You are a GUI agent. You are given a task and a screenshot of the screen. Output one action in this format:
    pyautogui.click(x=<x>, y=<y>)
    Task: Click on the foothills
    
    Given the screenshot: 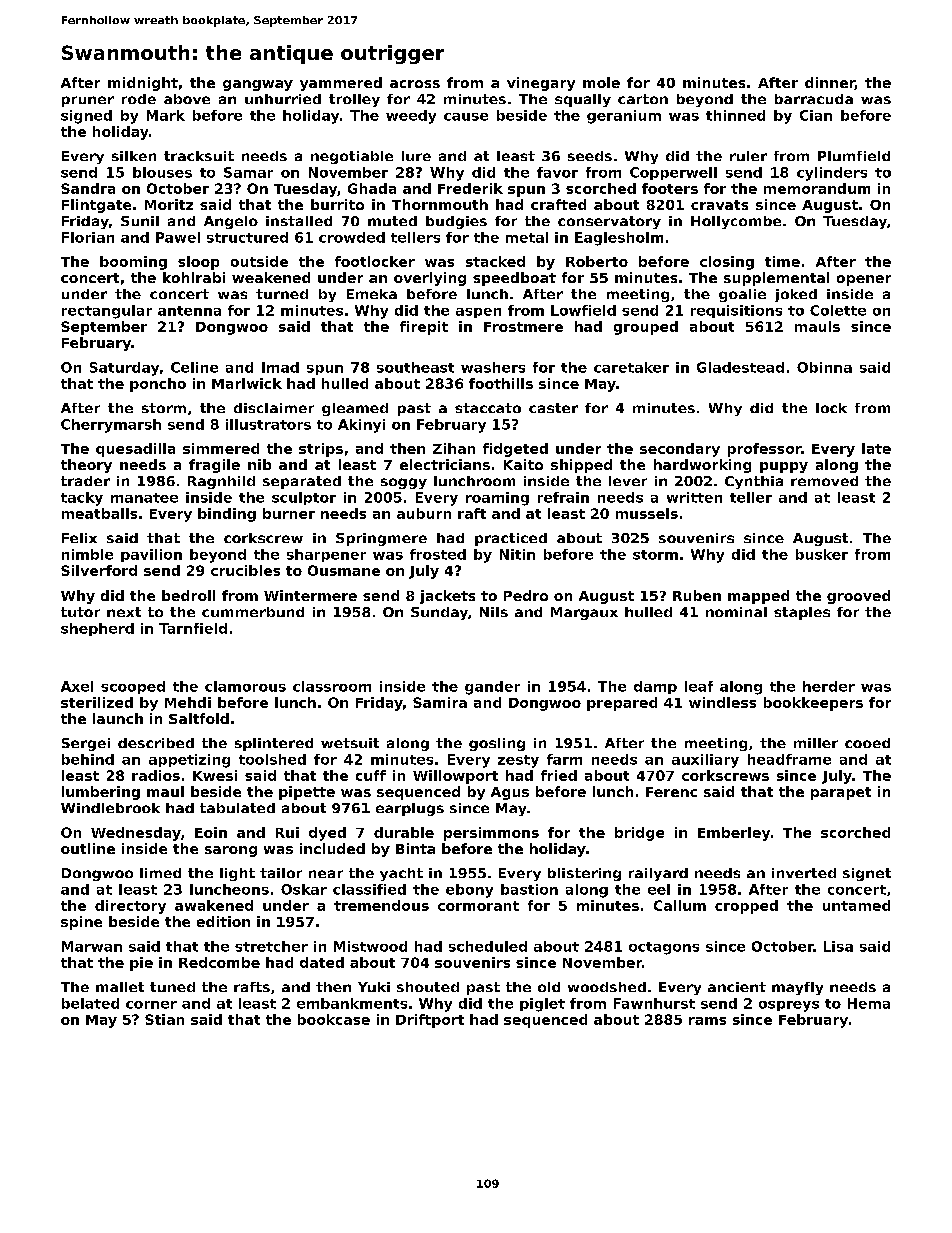 What is the action you would take?
    pyautogui.click(x=501, y=383)
